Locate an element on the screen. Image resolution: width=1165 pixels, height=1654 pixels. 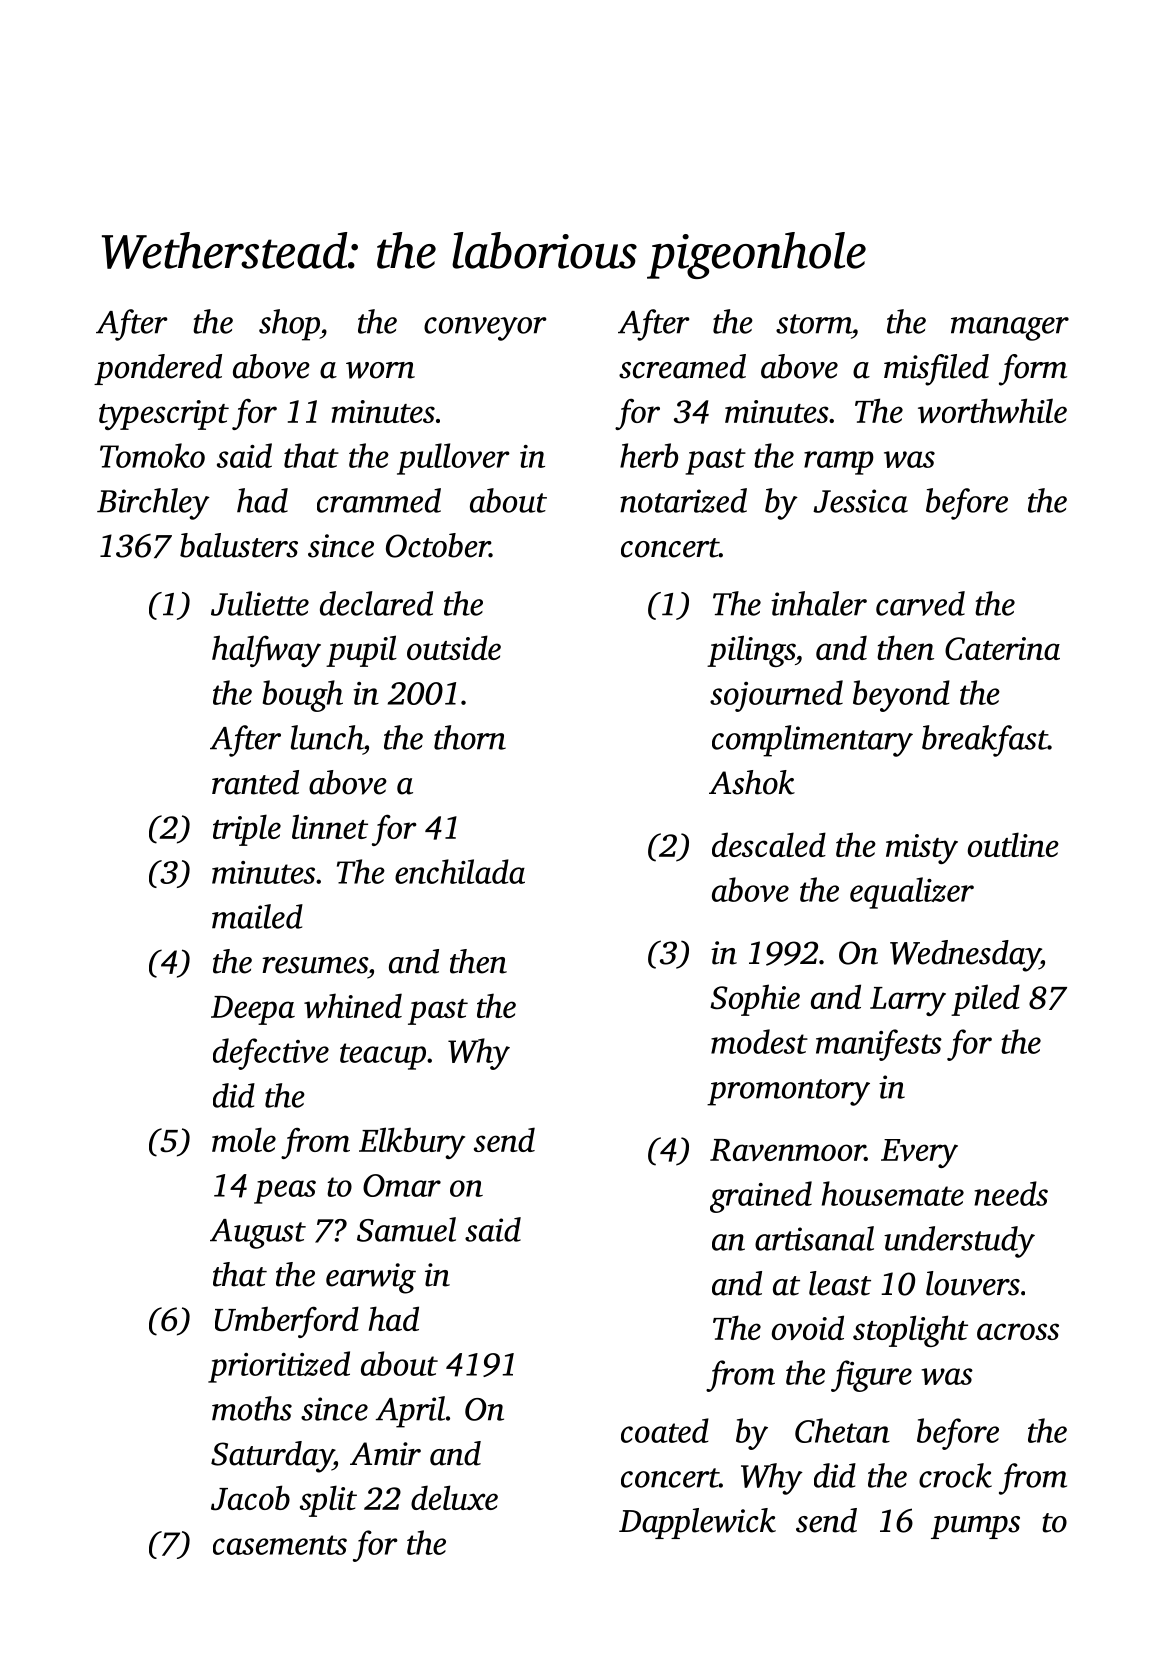
Chetan is located at coordinates (842, 1430).
